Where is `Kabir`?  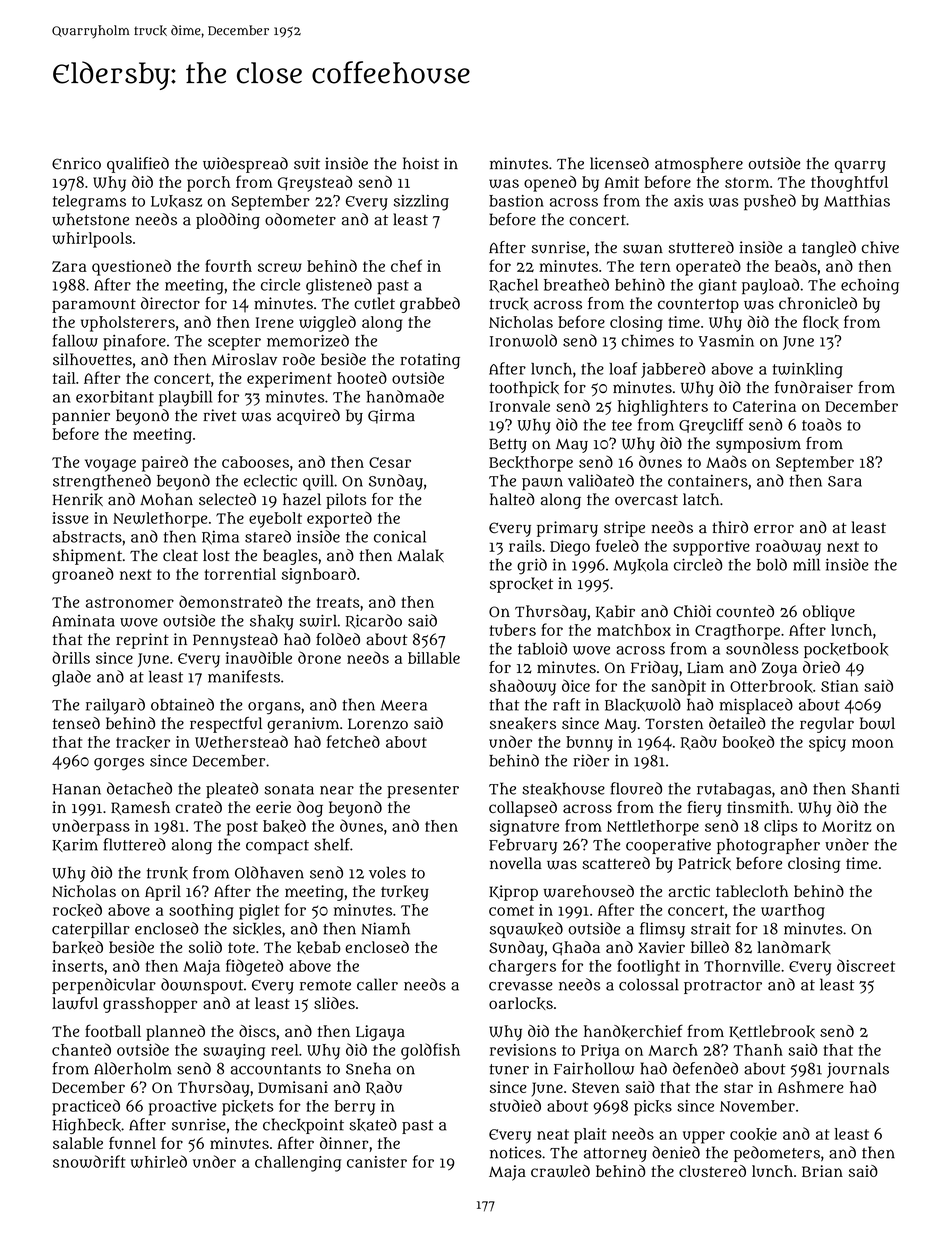
Kabir is located at coordinates (615, 612).
